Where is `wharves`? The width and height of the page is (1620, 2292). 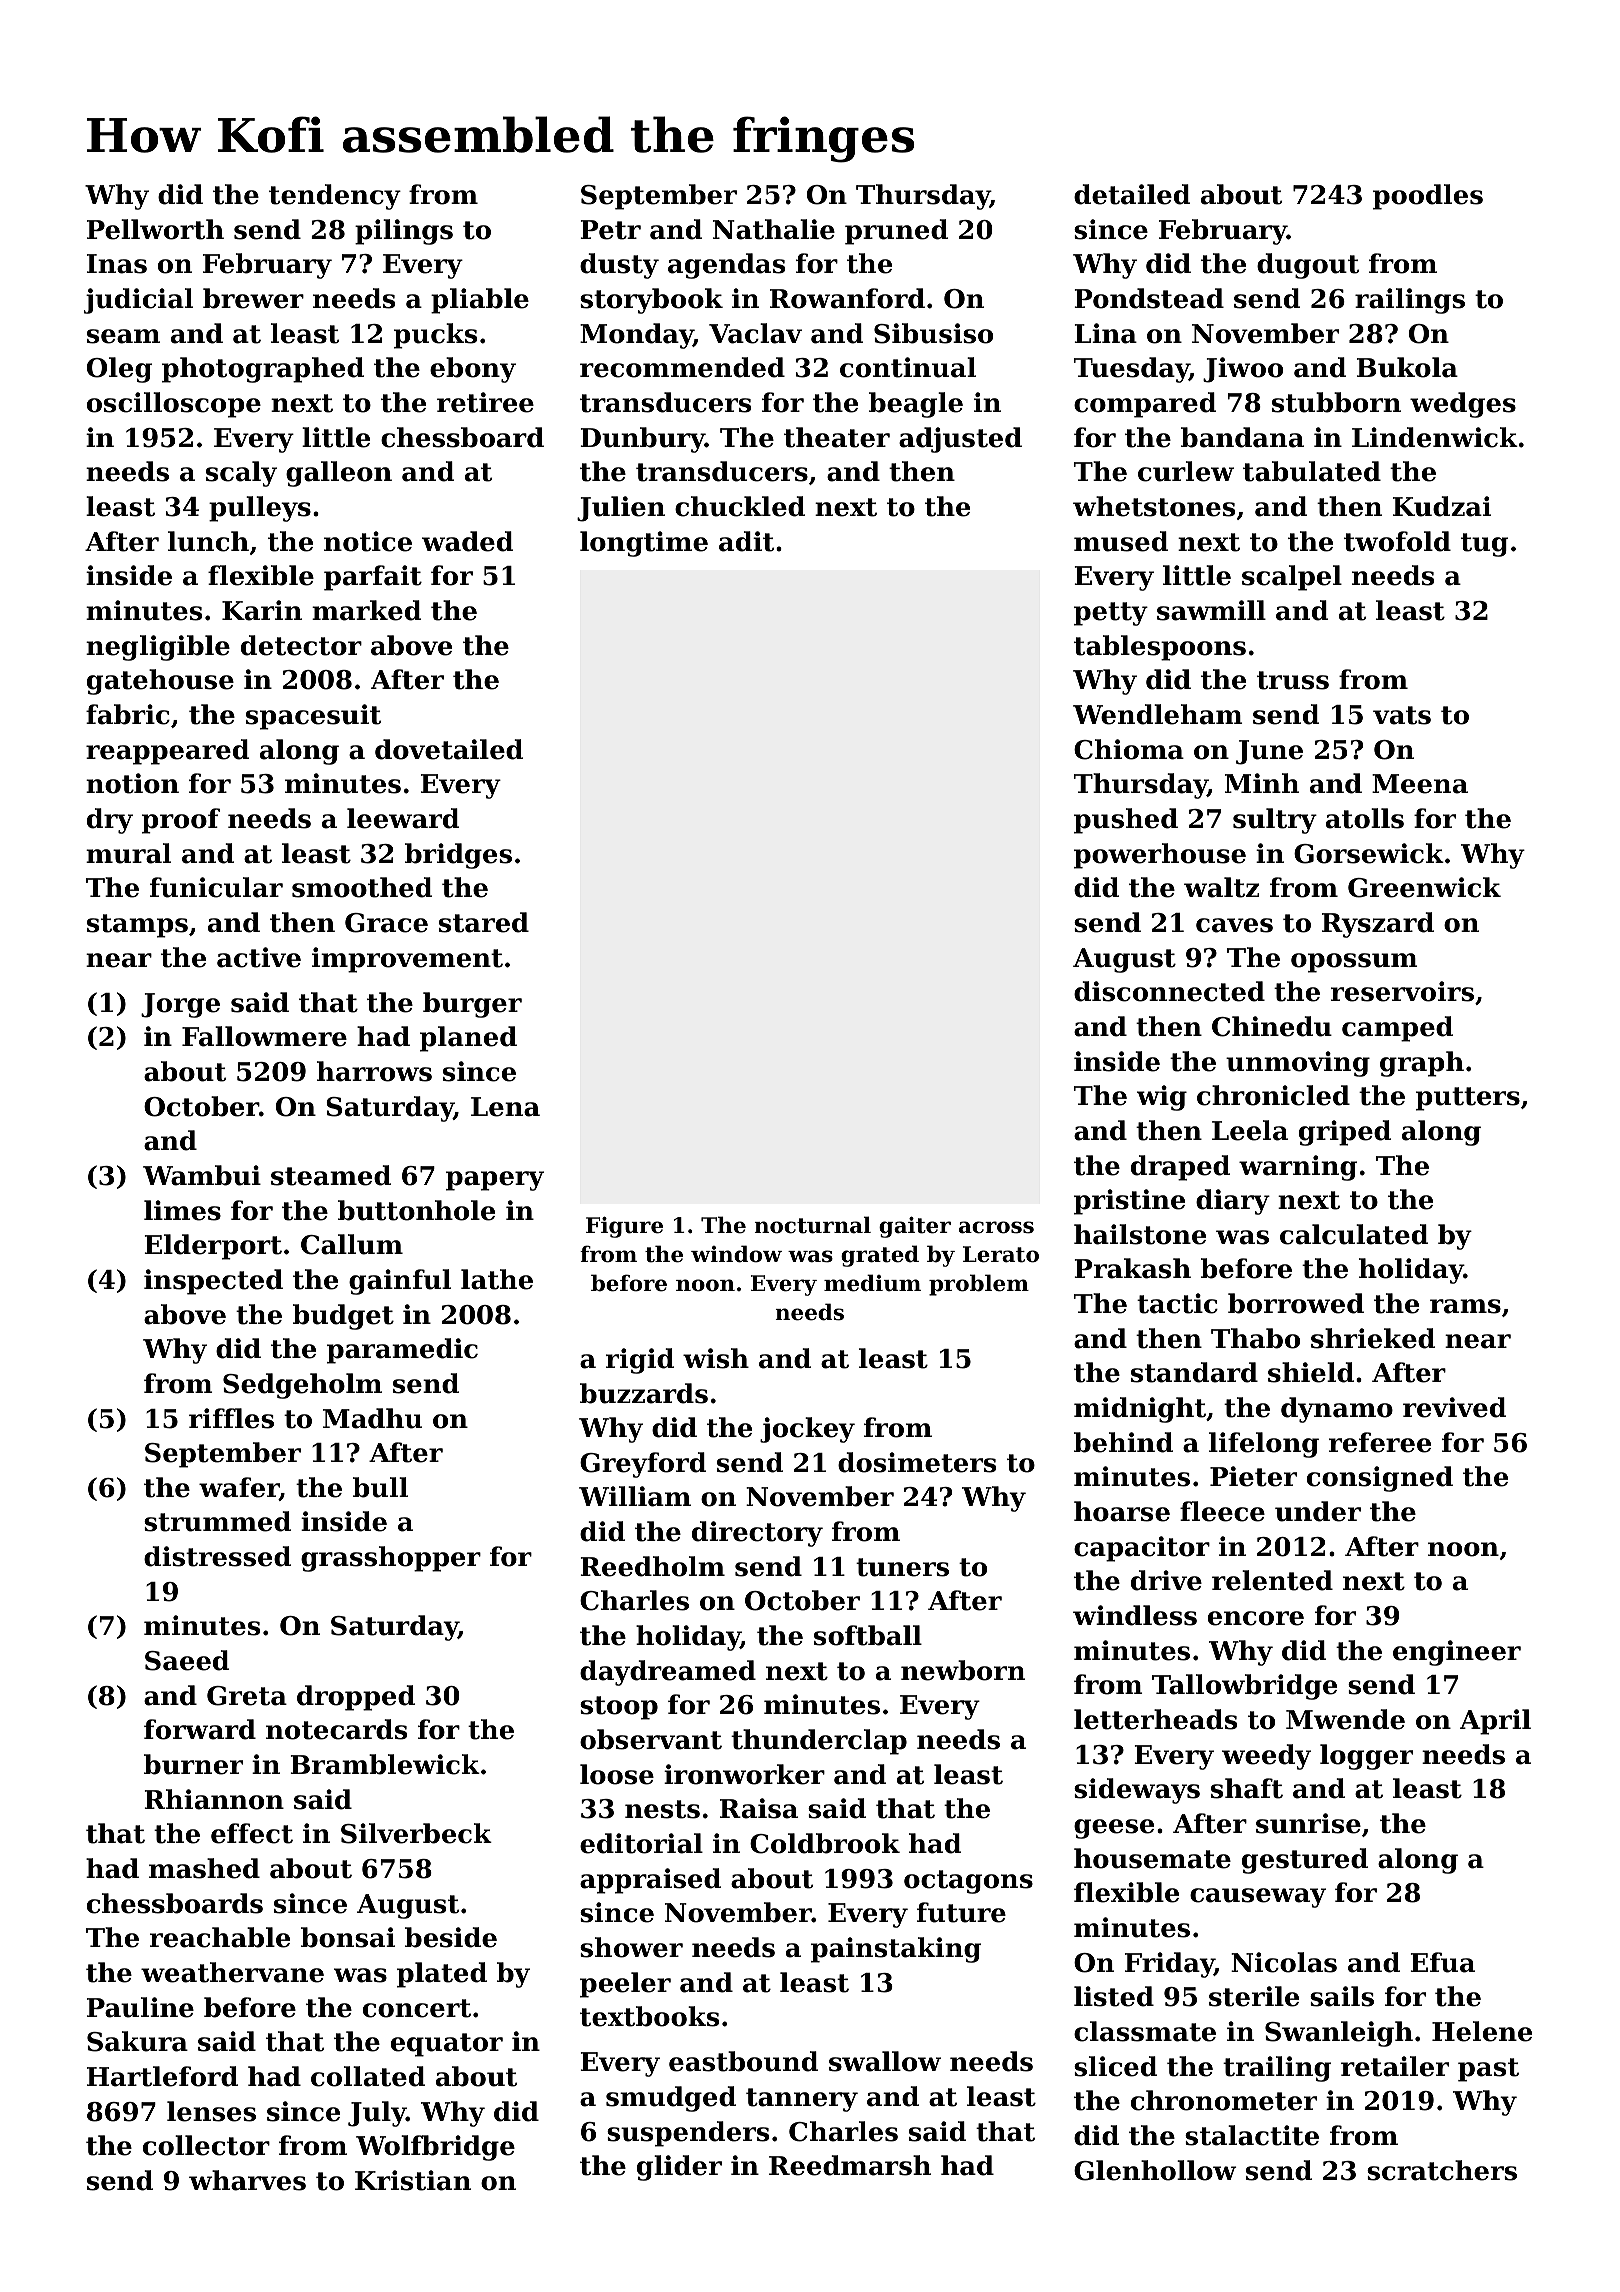 wharves is located at coordinates (247, 2180).
